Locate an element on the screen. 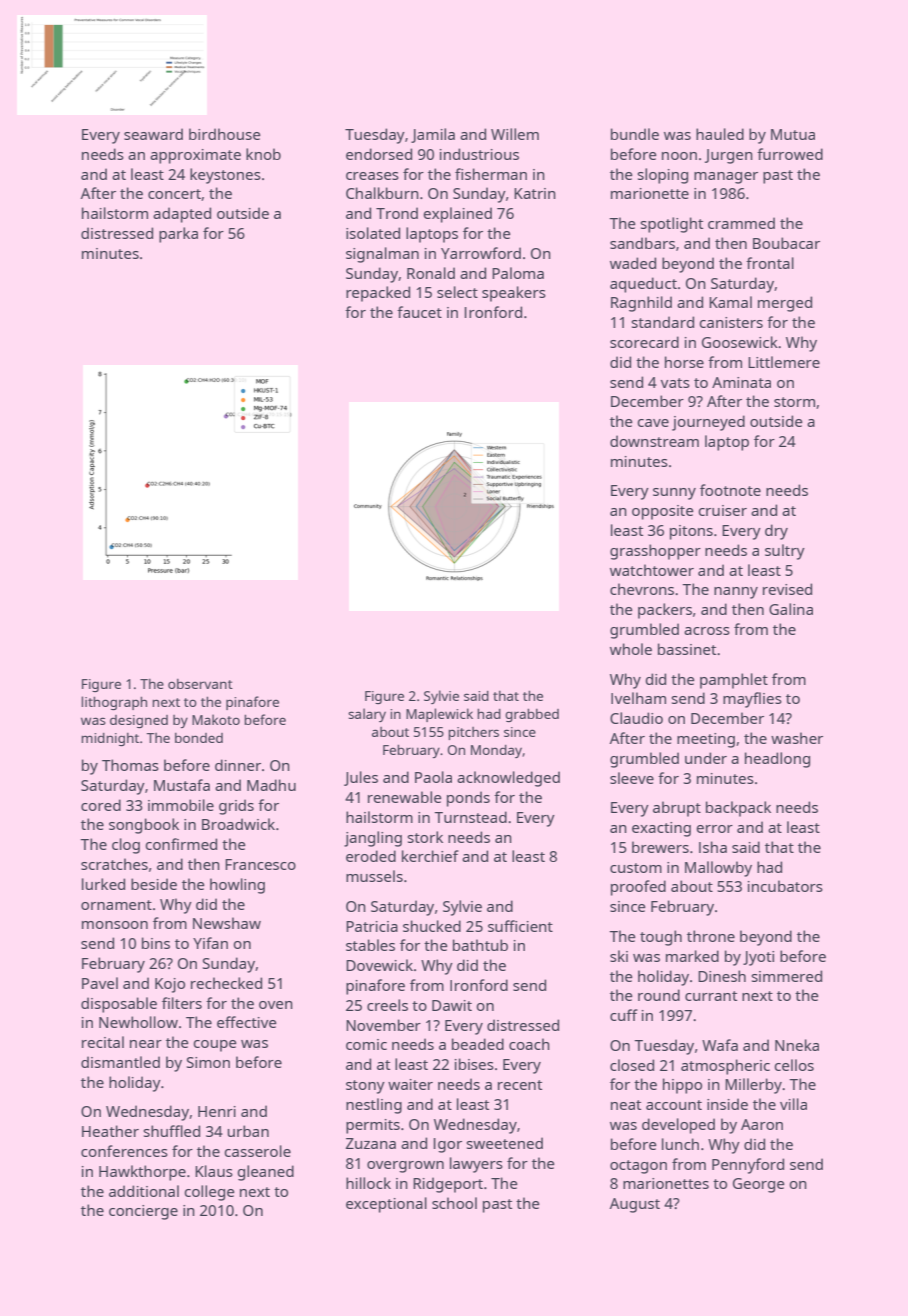 This screenshot has height=1316, width=908. concierge is located at coordinates (143, 1212).
